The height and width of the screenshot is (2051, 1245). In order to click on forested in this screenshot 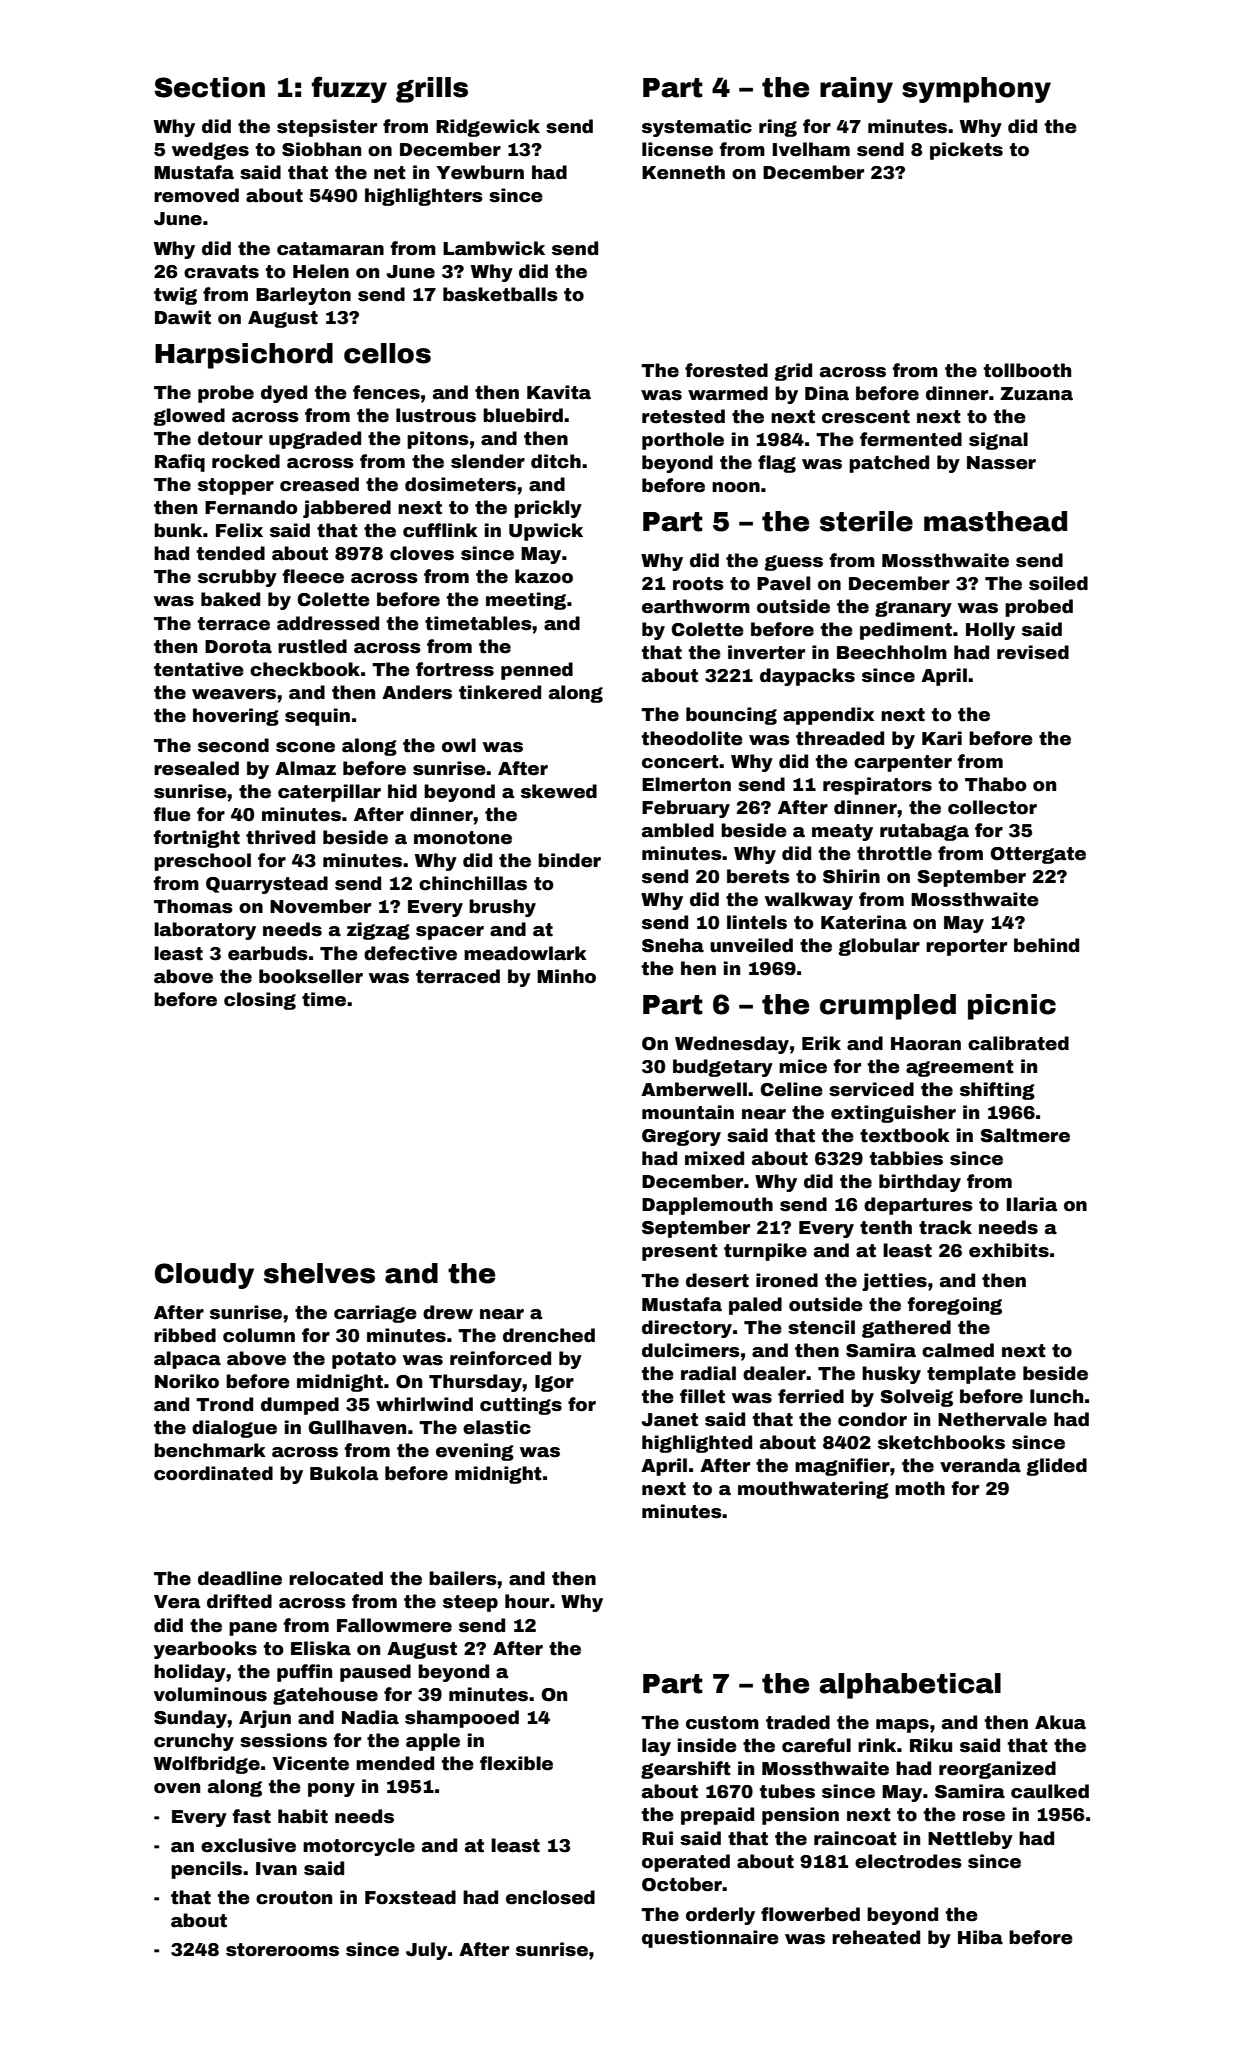, I will do `click(726, 370)`.
